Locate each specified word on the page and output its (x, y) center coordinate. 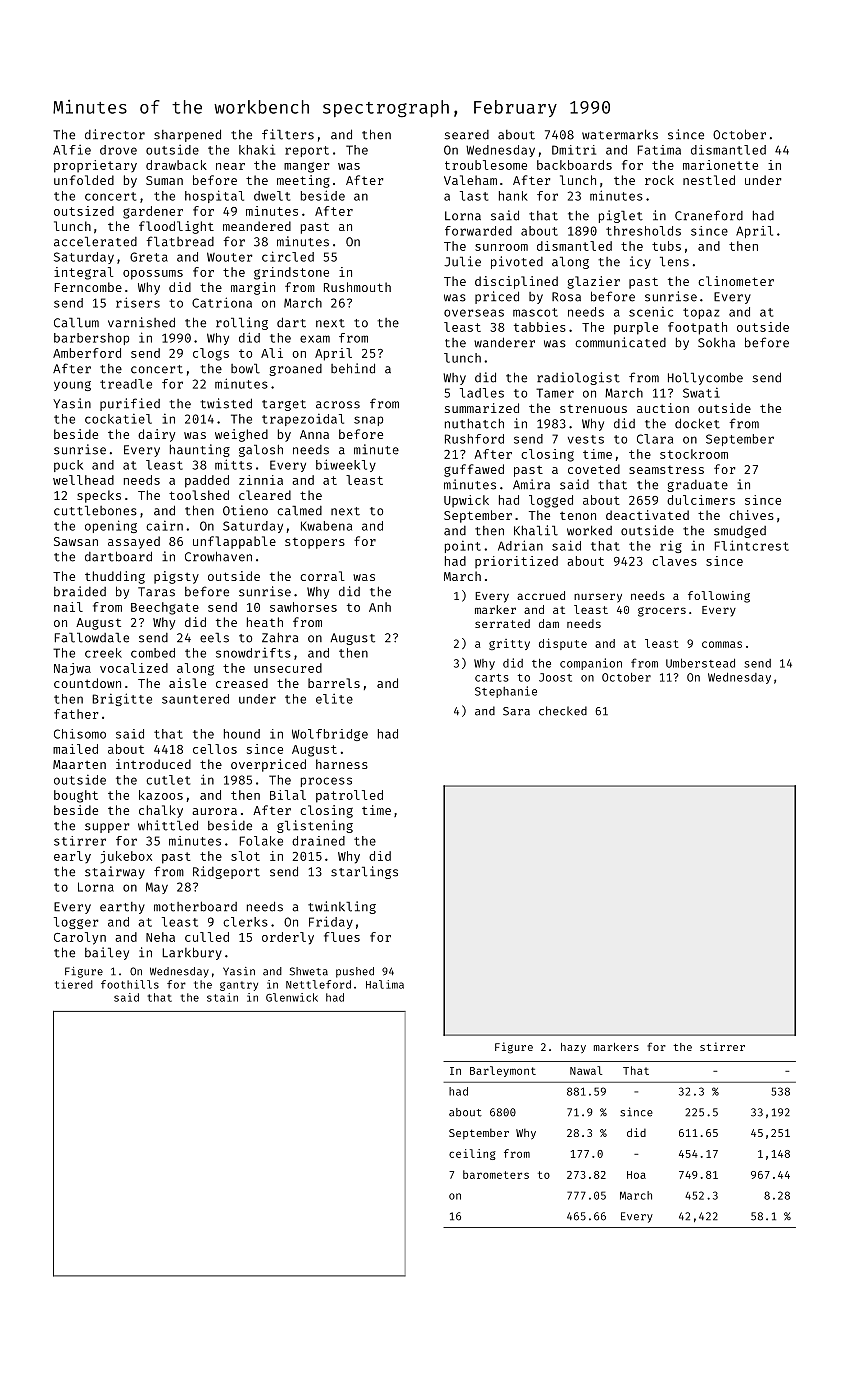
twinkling (342, 907)
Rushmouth (357, 287)
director (115, 134)
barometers (496, 1174)
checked (563, 711)
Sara (516, 711)
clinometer (736, 281)
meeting (303, 181)
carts (492, 678)
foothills (130, 984)
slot (245, 856)
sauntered (195, 699)
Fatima (659, 150)
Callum (76, 323)
